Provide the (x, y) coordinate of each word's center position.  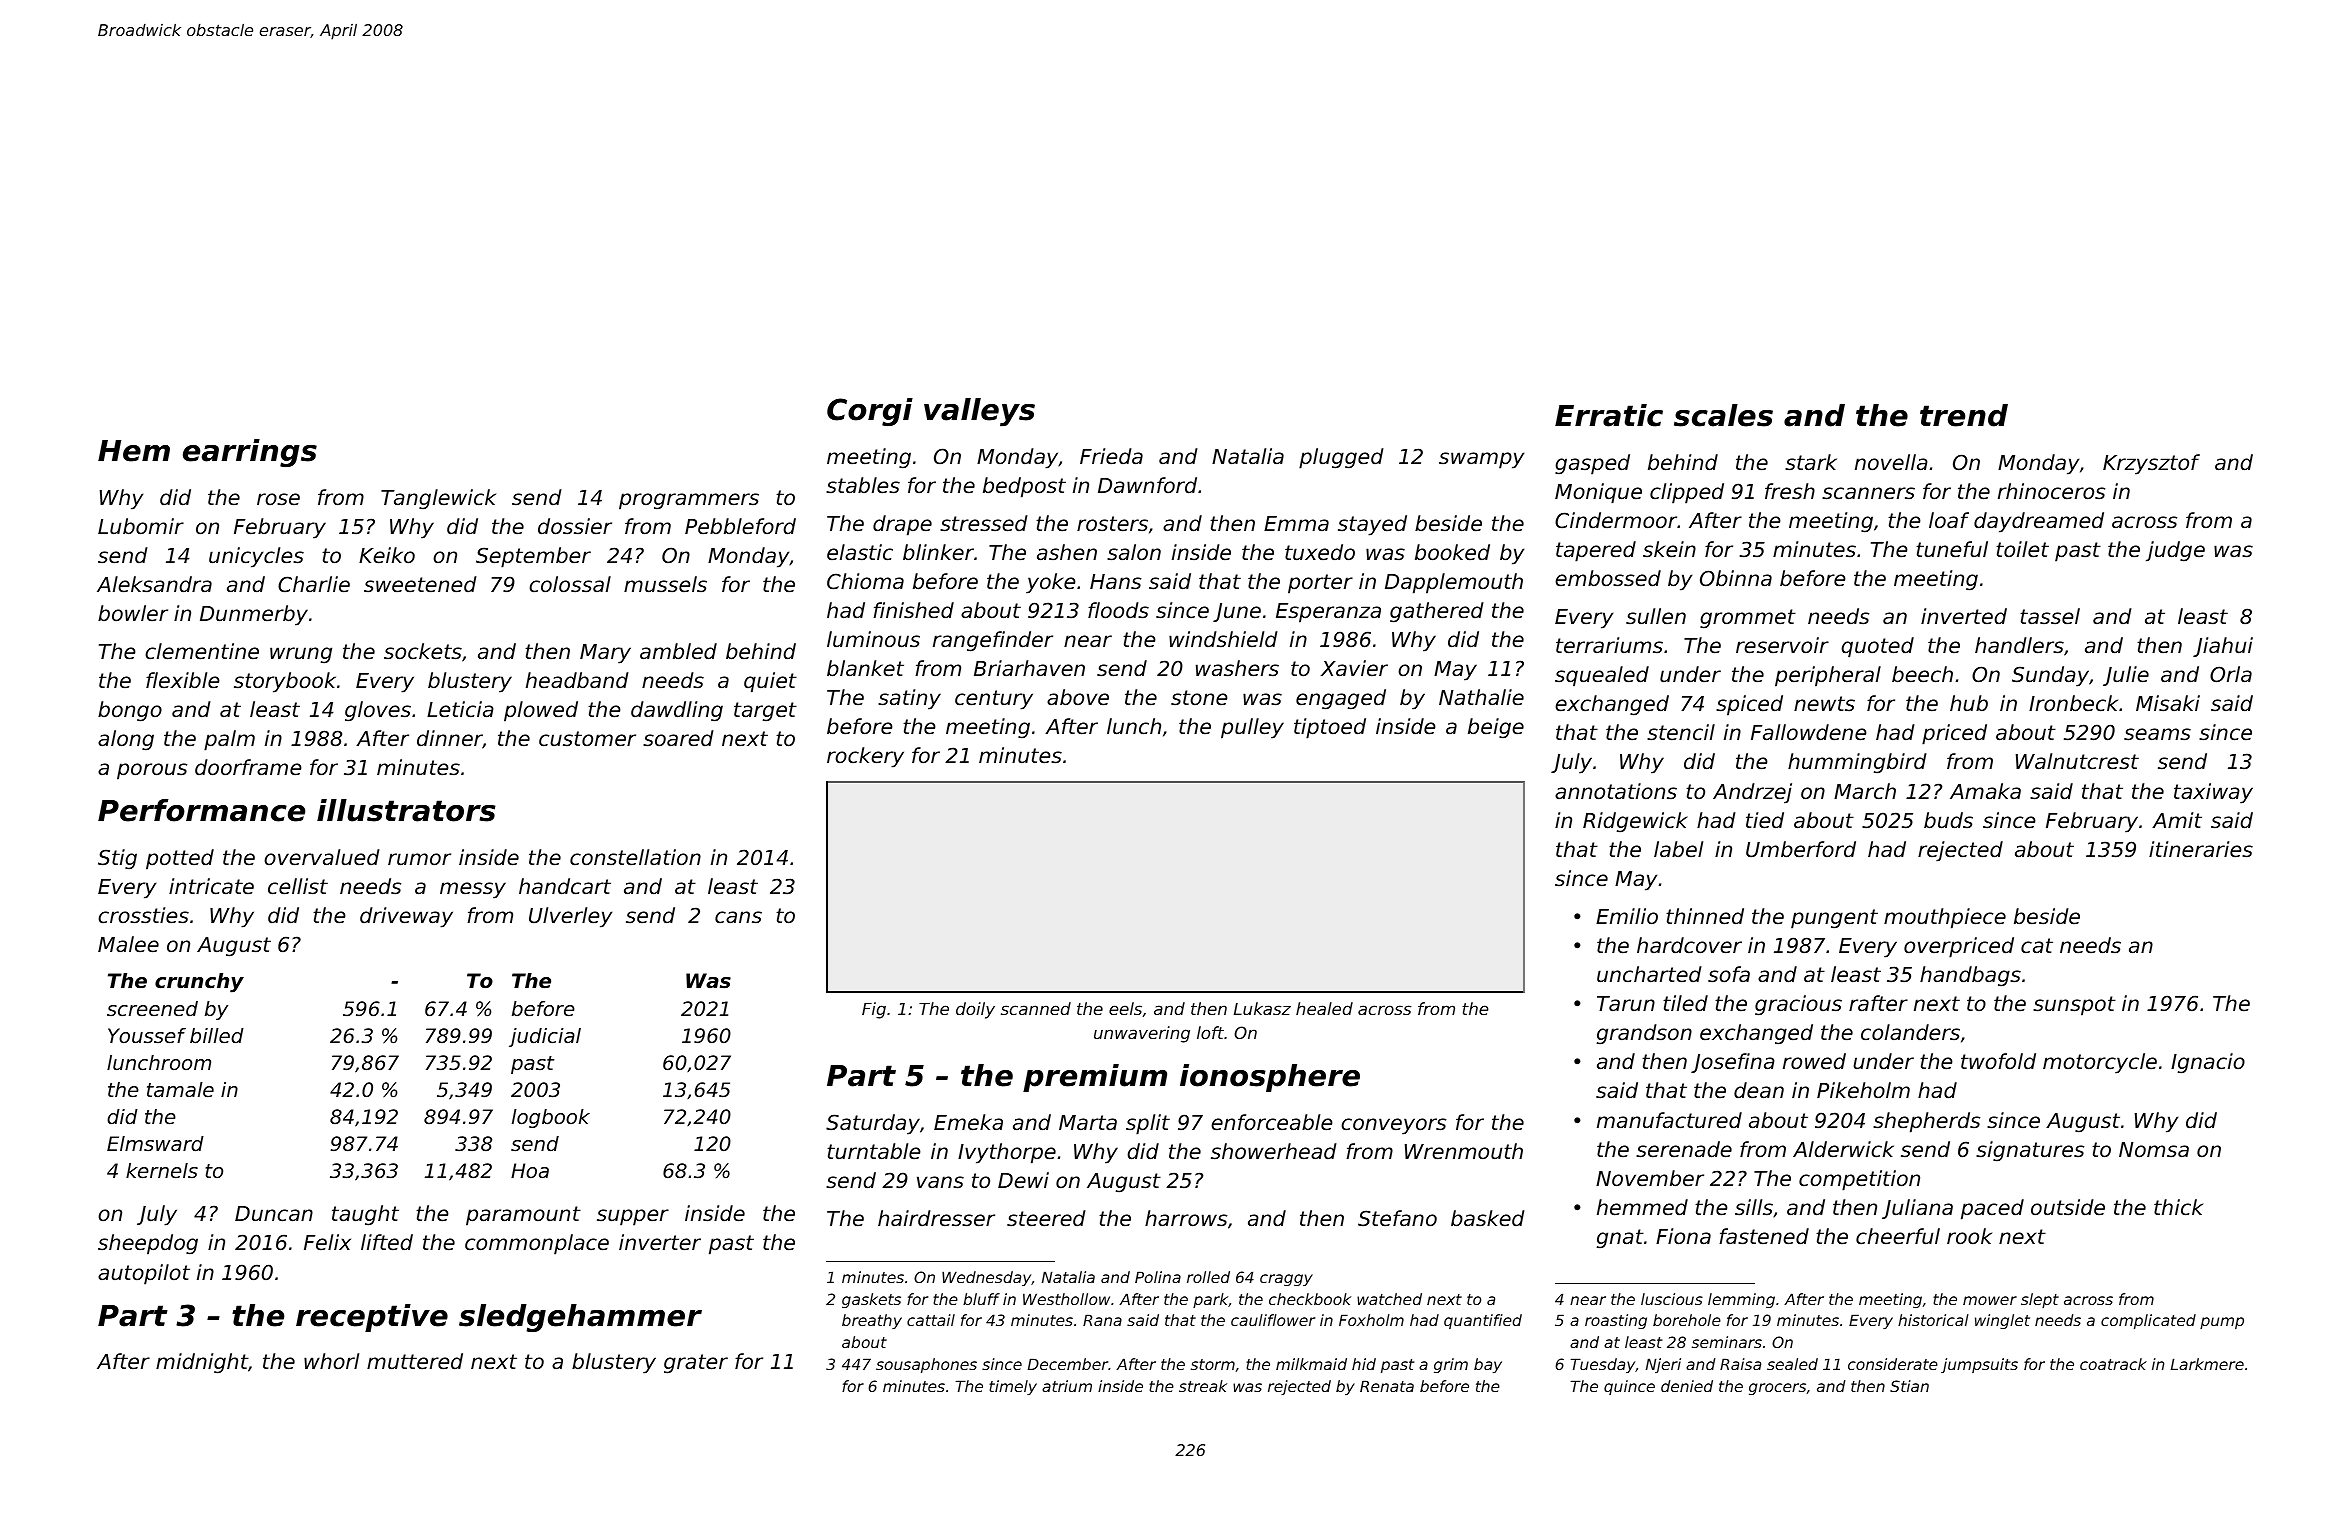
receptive (372, 1318)
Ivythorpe (1007, 1153)
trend (1964, 415)
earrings (250, 453)
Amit (2177, 820)
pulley (1252, 728)
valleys (979, 412)
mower (1990, 1300)
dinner (450, 739)
